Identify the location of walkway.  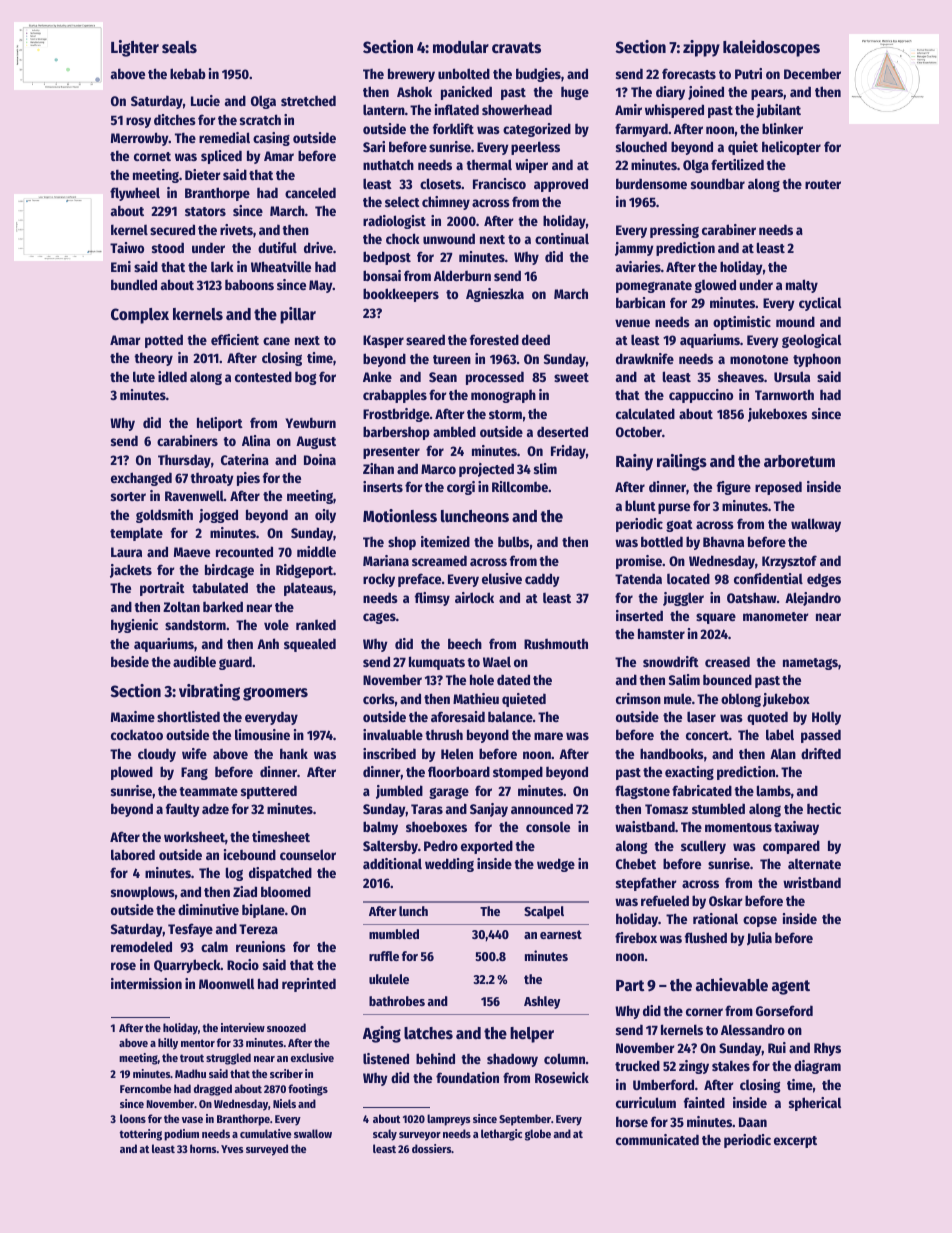
(816, 525).
